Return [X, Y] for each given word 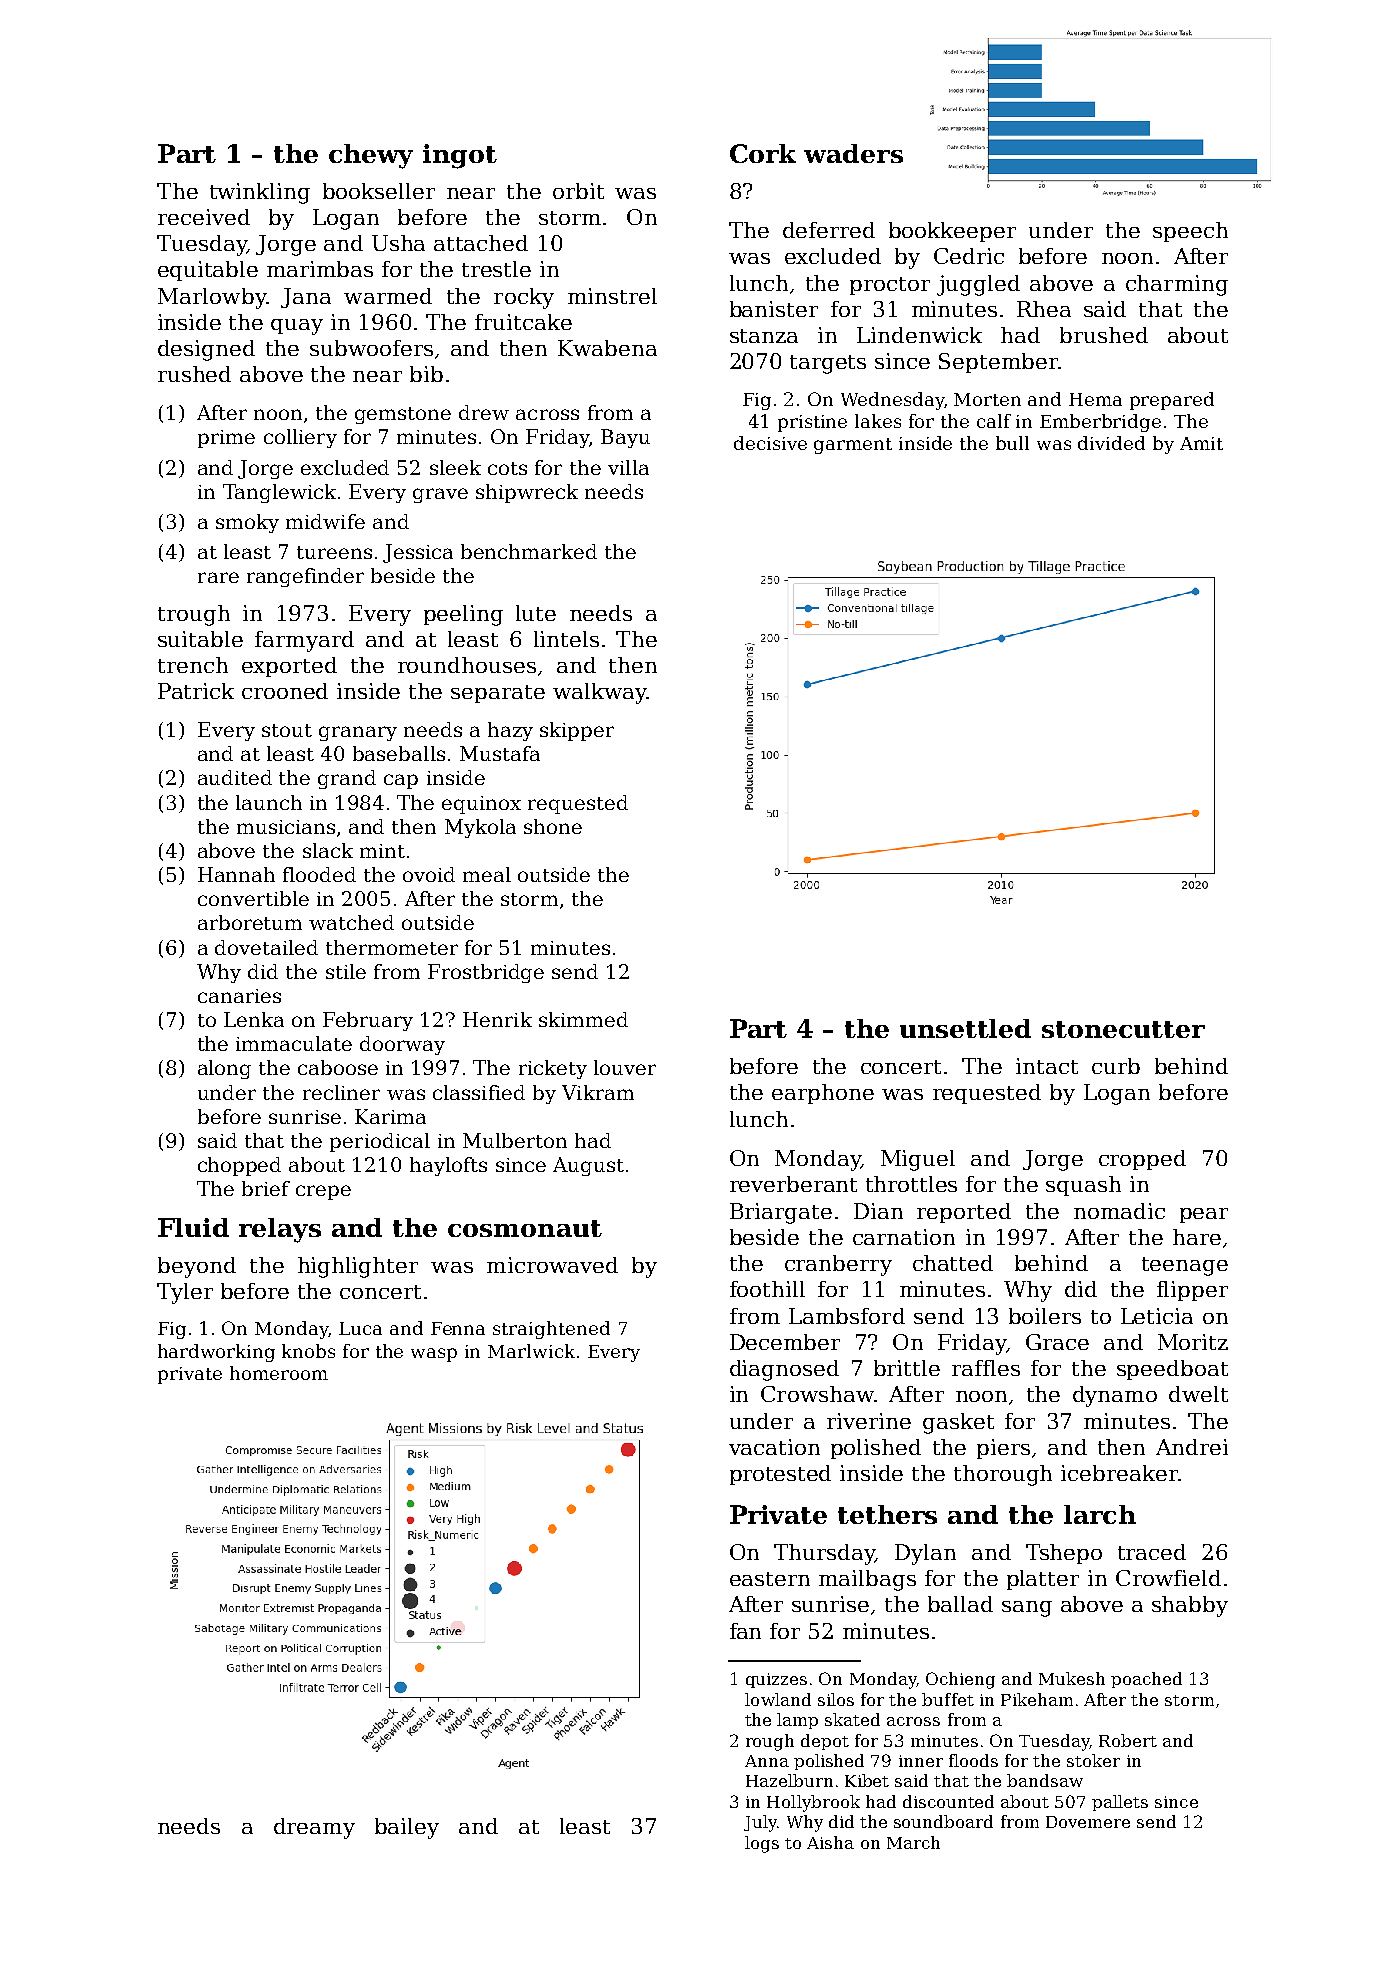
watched [351, 922]
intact [1047, 1066]
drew [484, 412]
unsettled [965, 1028]
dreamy [314, 1828]
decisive [770, 443]
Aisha [830, 1842]
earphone [823, 1094]
